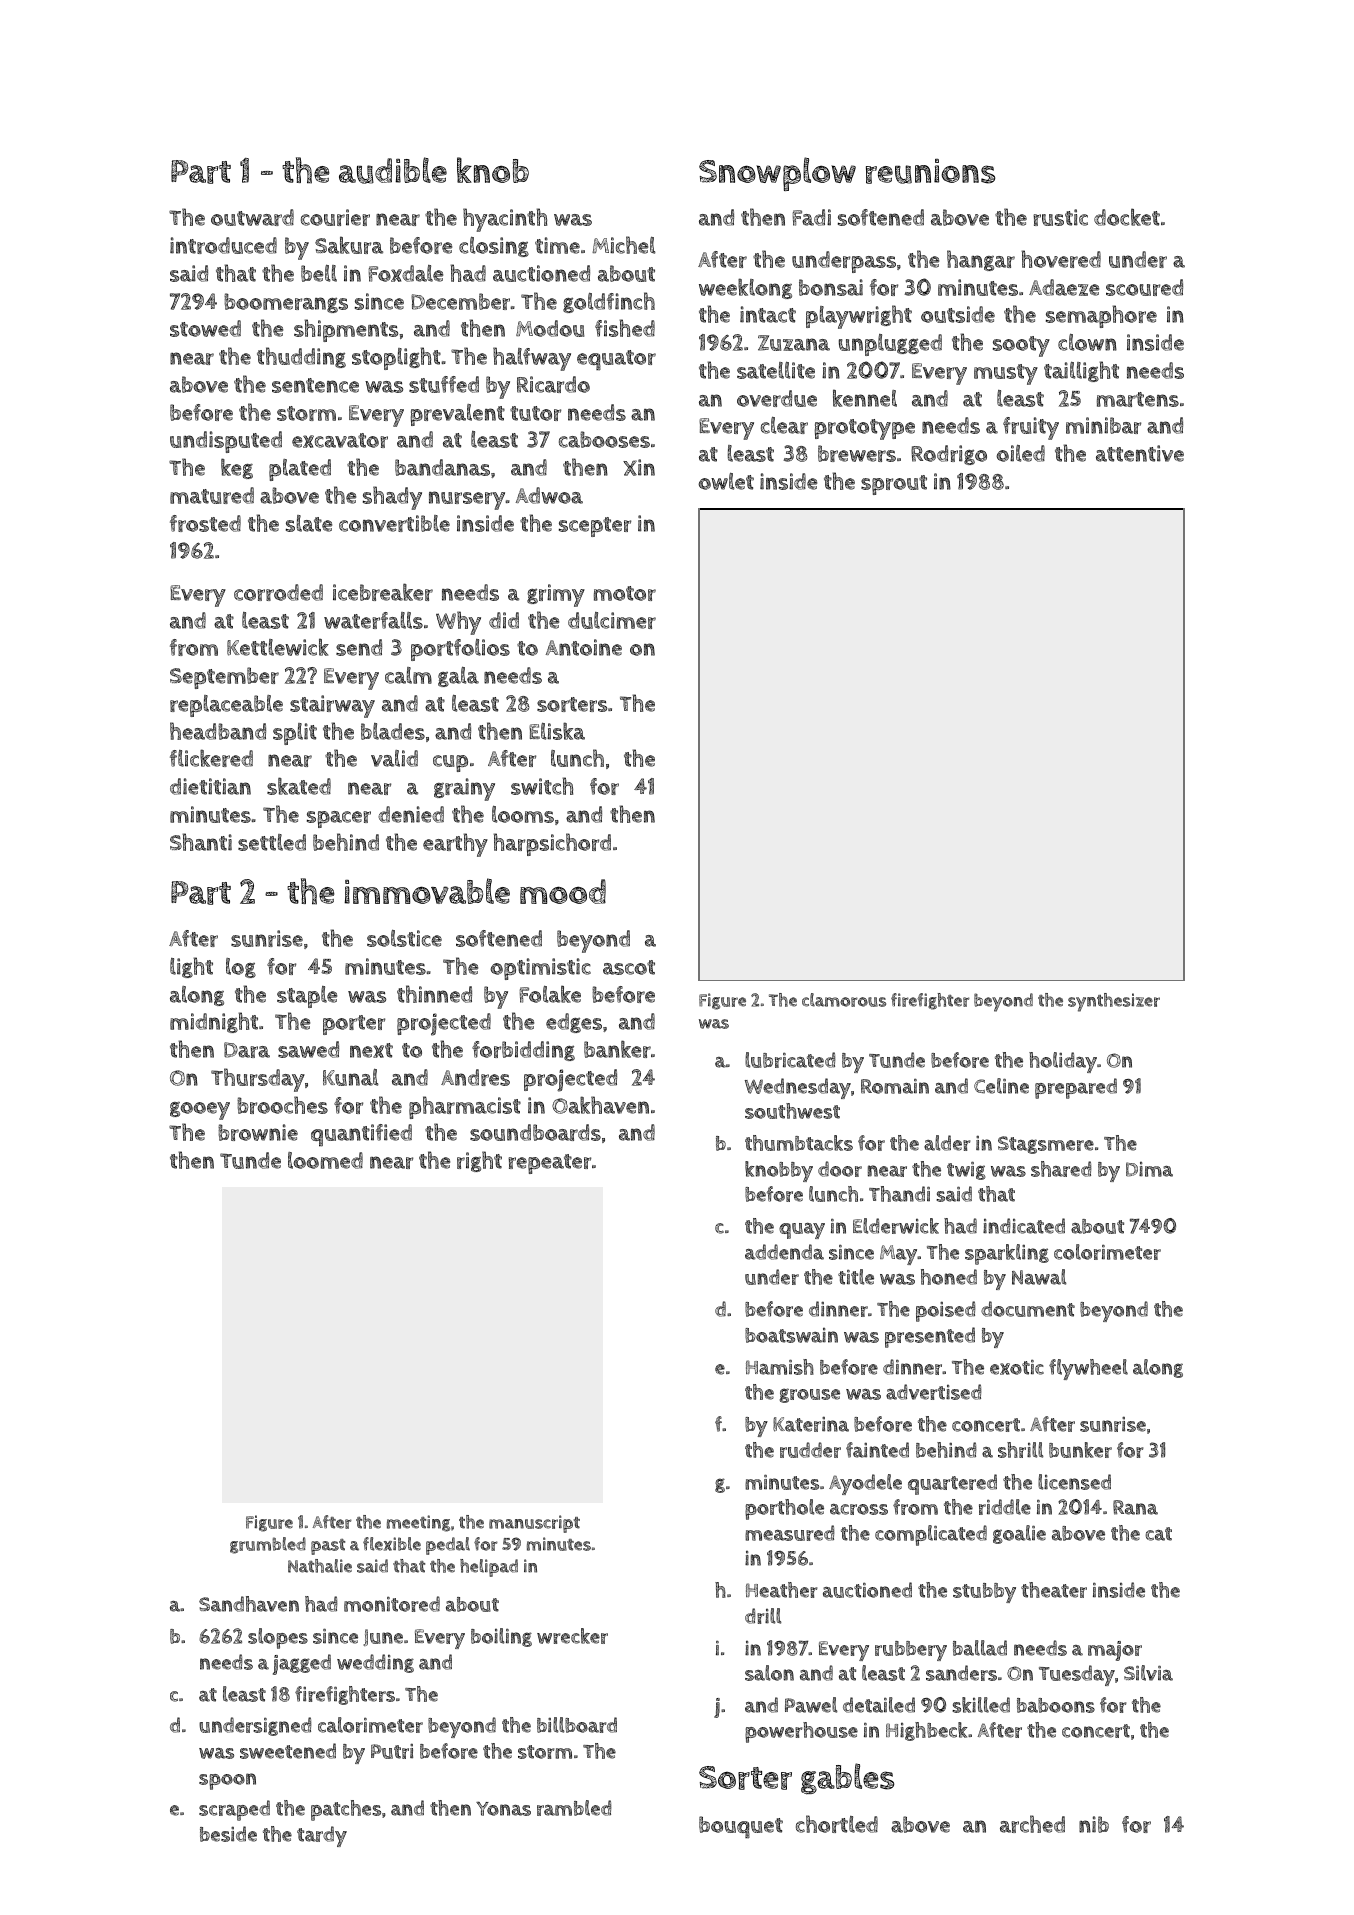 The image size is (1354, 1915). What do you see at coordinates (563, 891) in the image?
I see `mood` at bounding box center [563, 891].
